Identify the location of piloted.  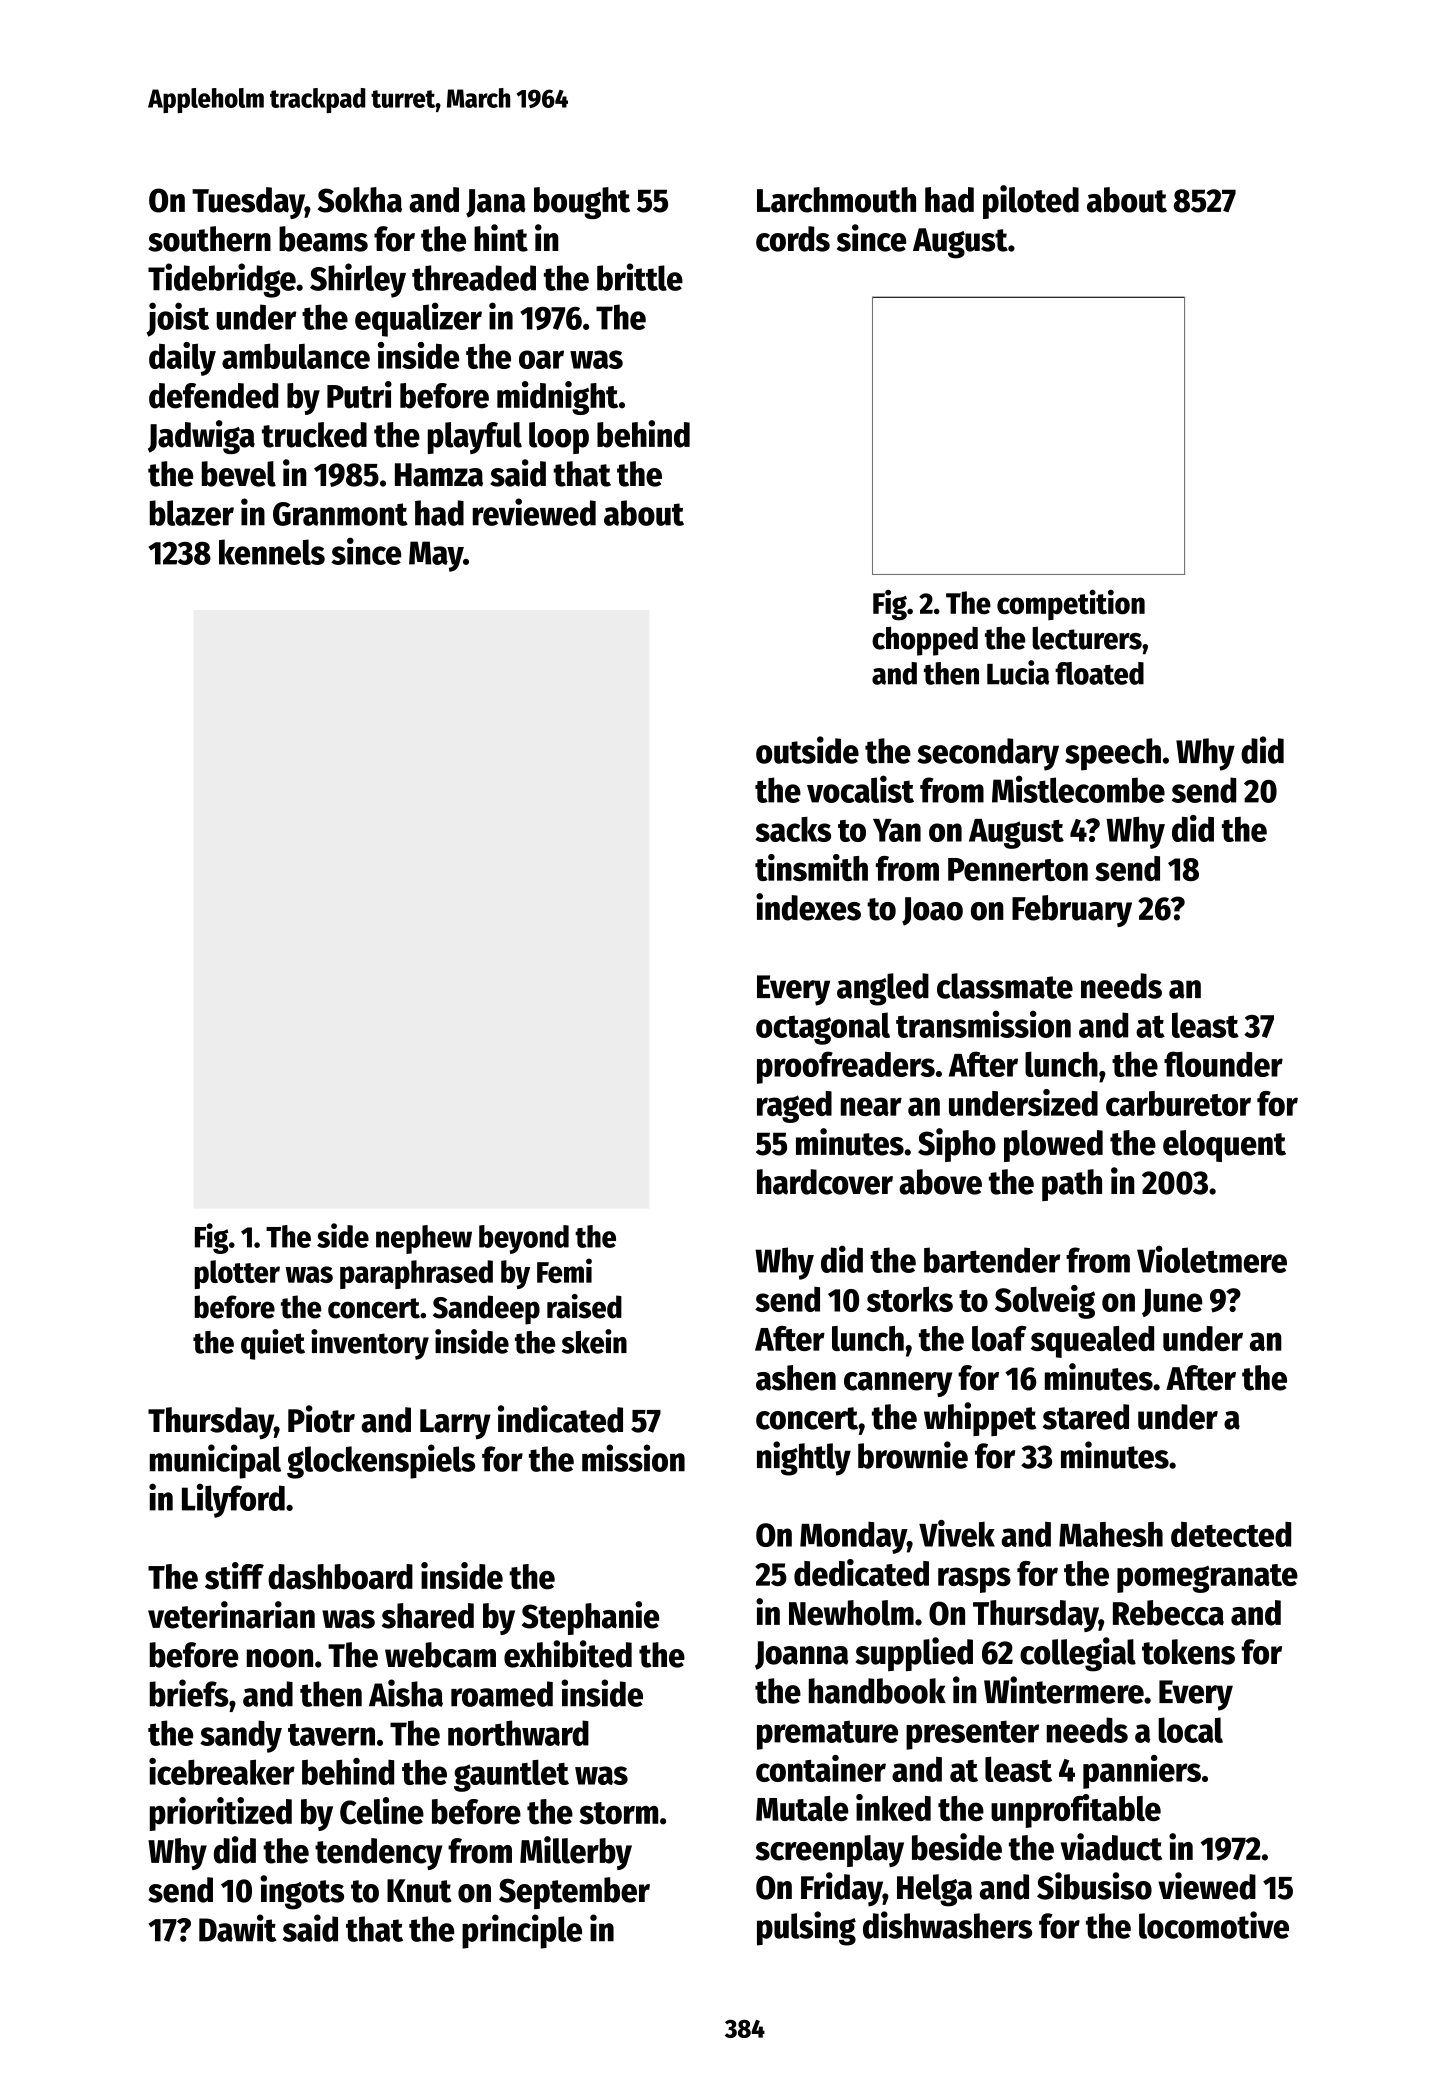
(1031, 202).
